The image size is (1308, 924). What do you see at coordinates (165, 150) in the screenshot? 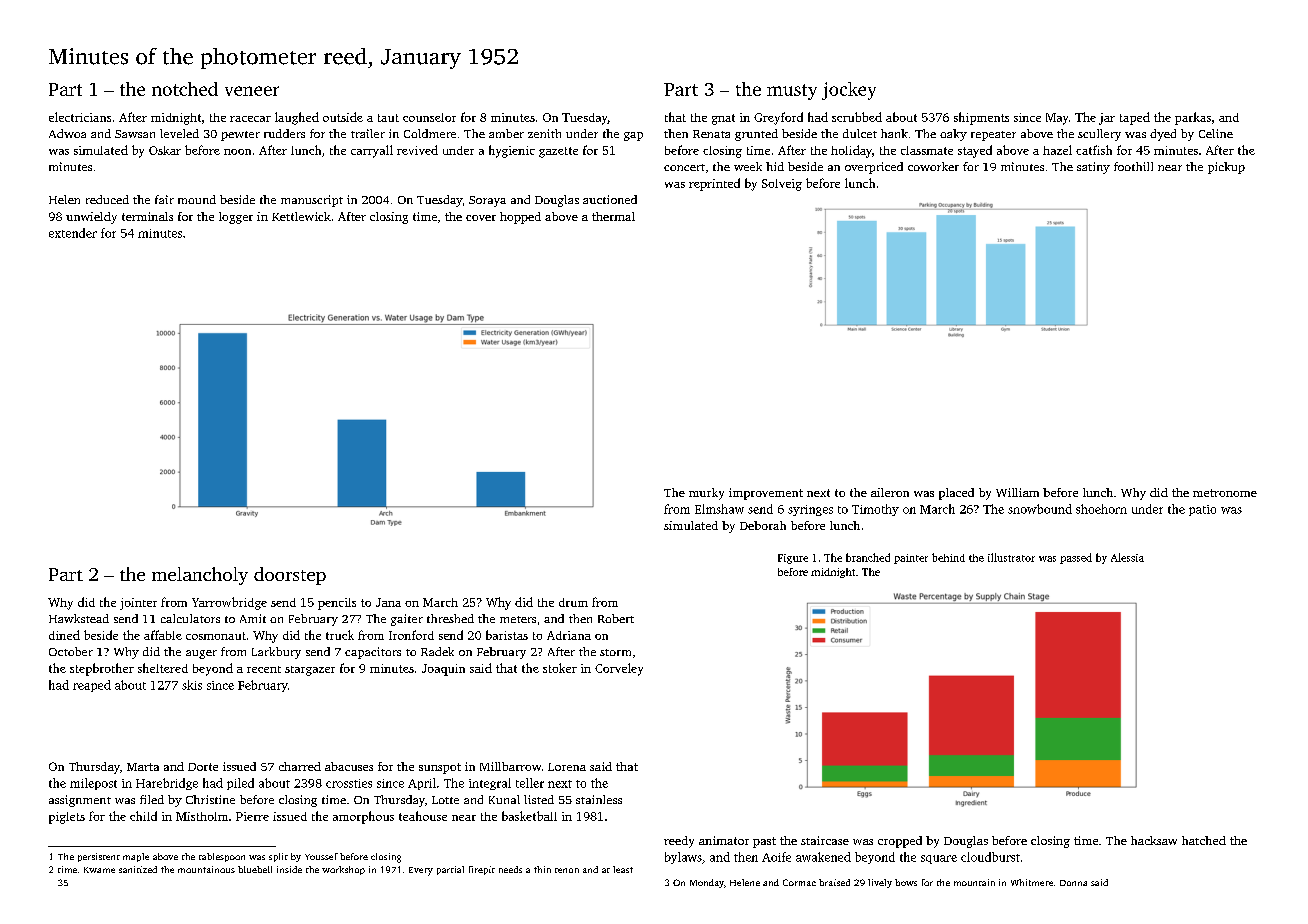
I see `Oskar` at bounding box center [165, 150].
